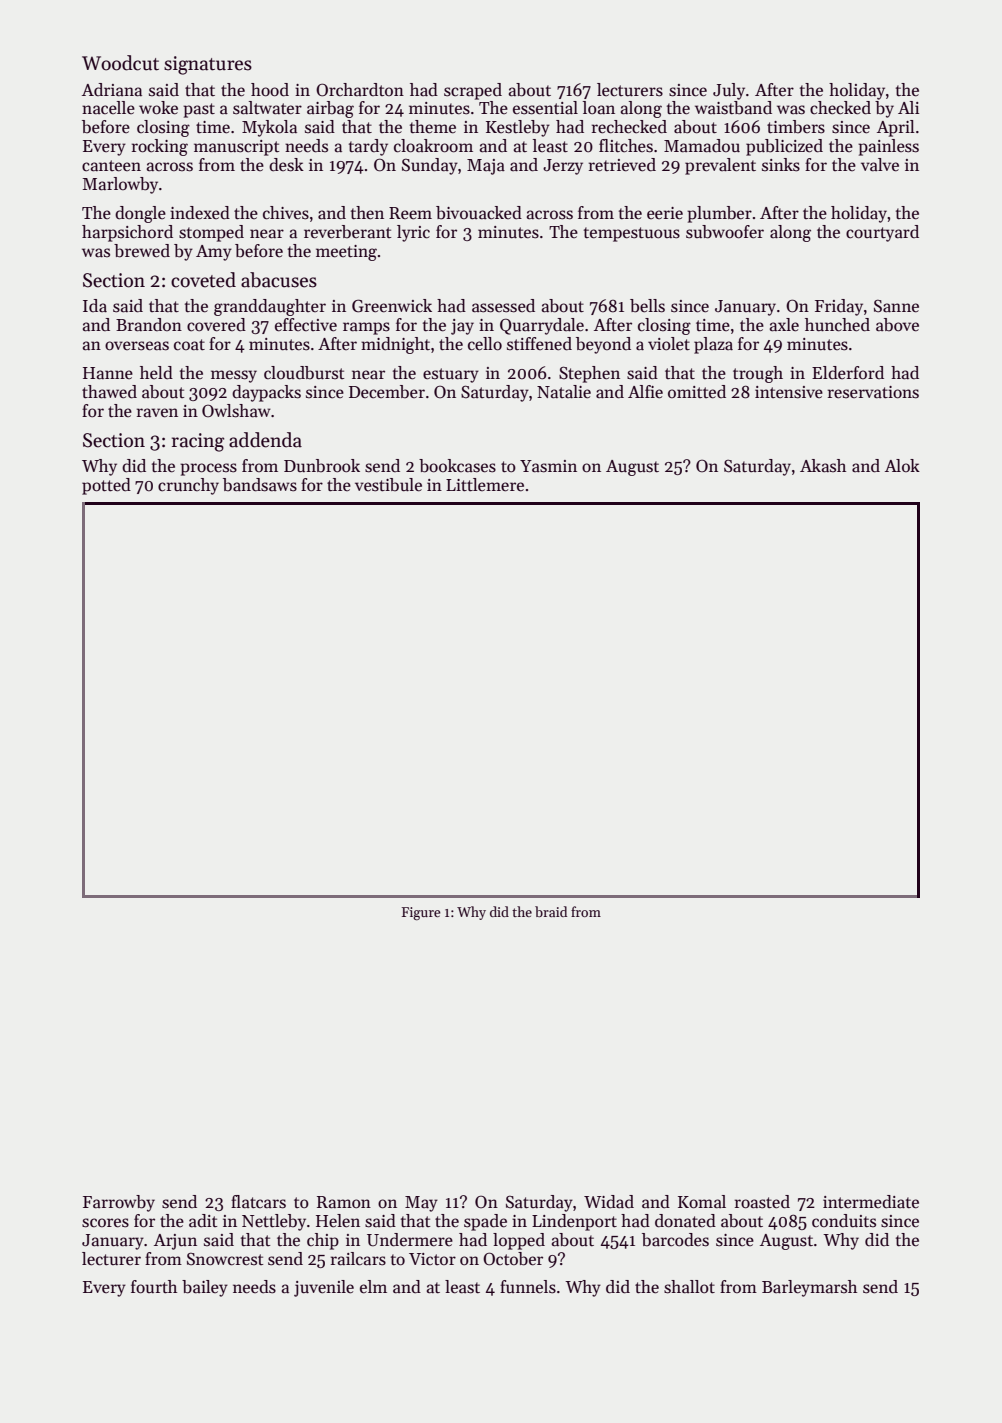  Describe the element at coordinates (105, 1223) in the screenshot. I see `scores` at that location.
